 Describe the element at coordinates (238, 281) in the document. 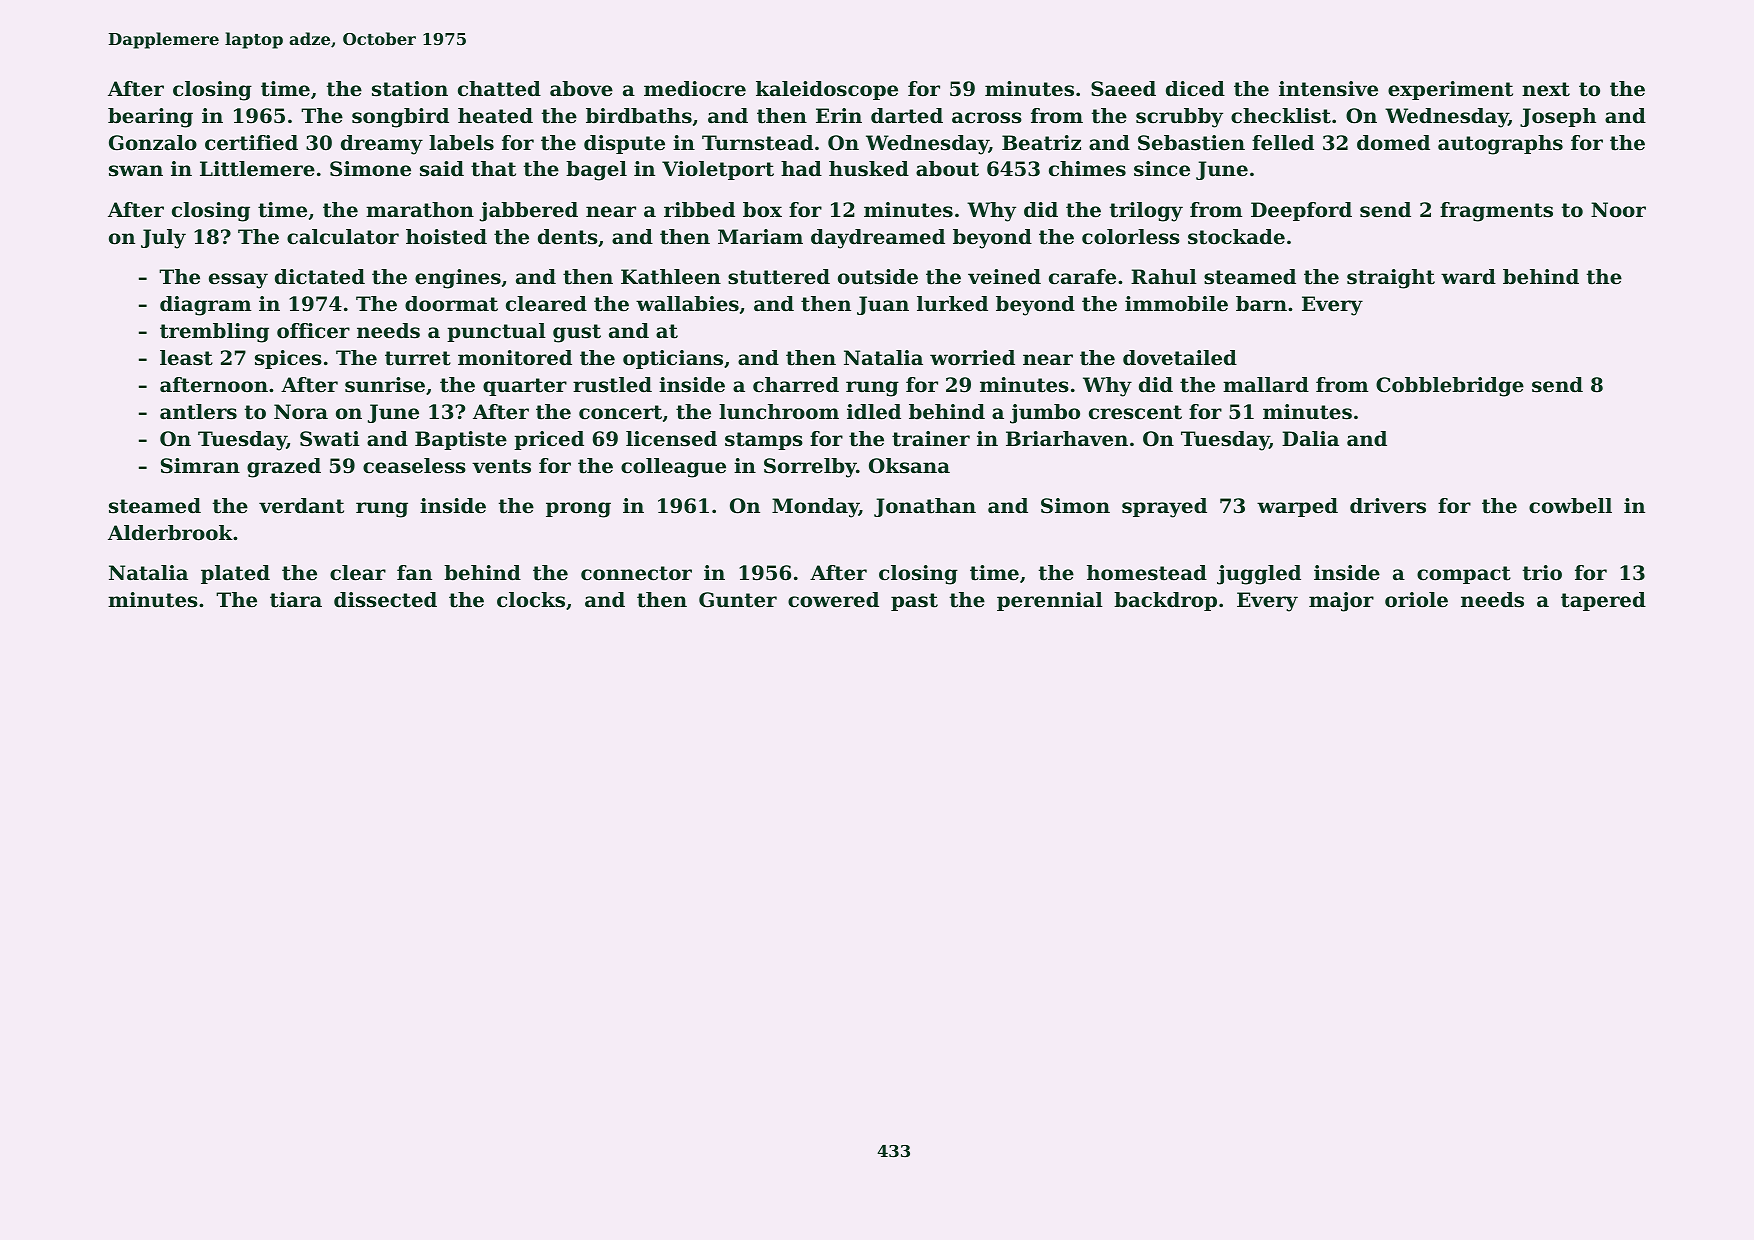

I see `essay` at that location.
